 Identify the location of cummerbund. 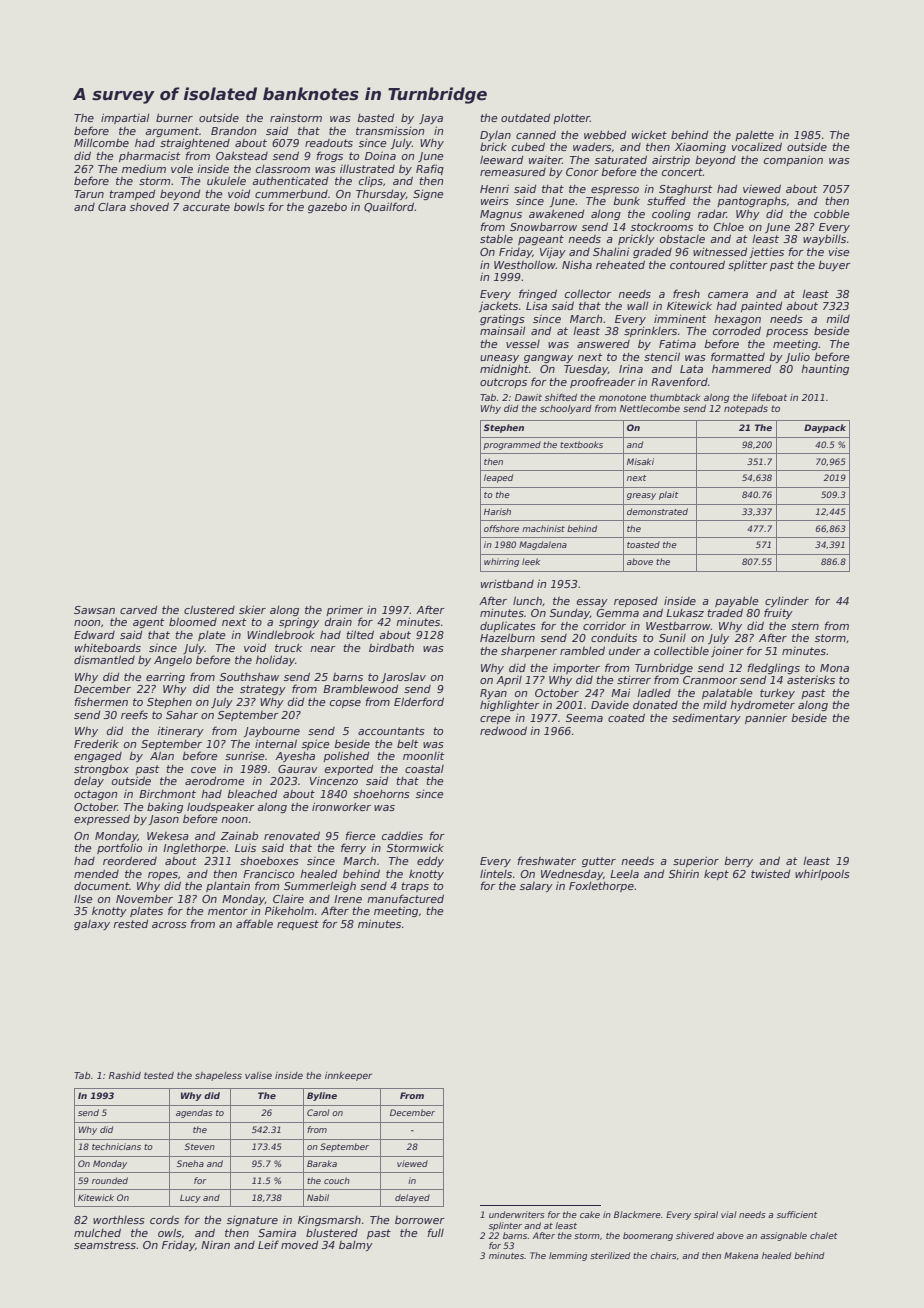
(291, 193).
